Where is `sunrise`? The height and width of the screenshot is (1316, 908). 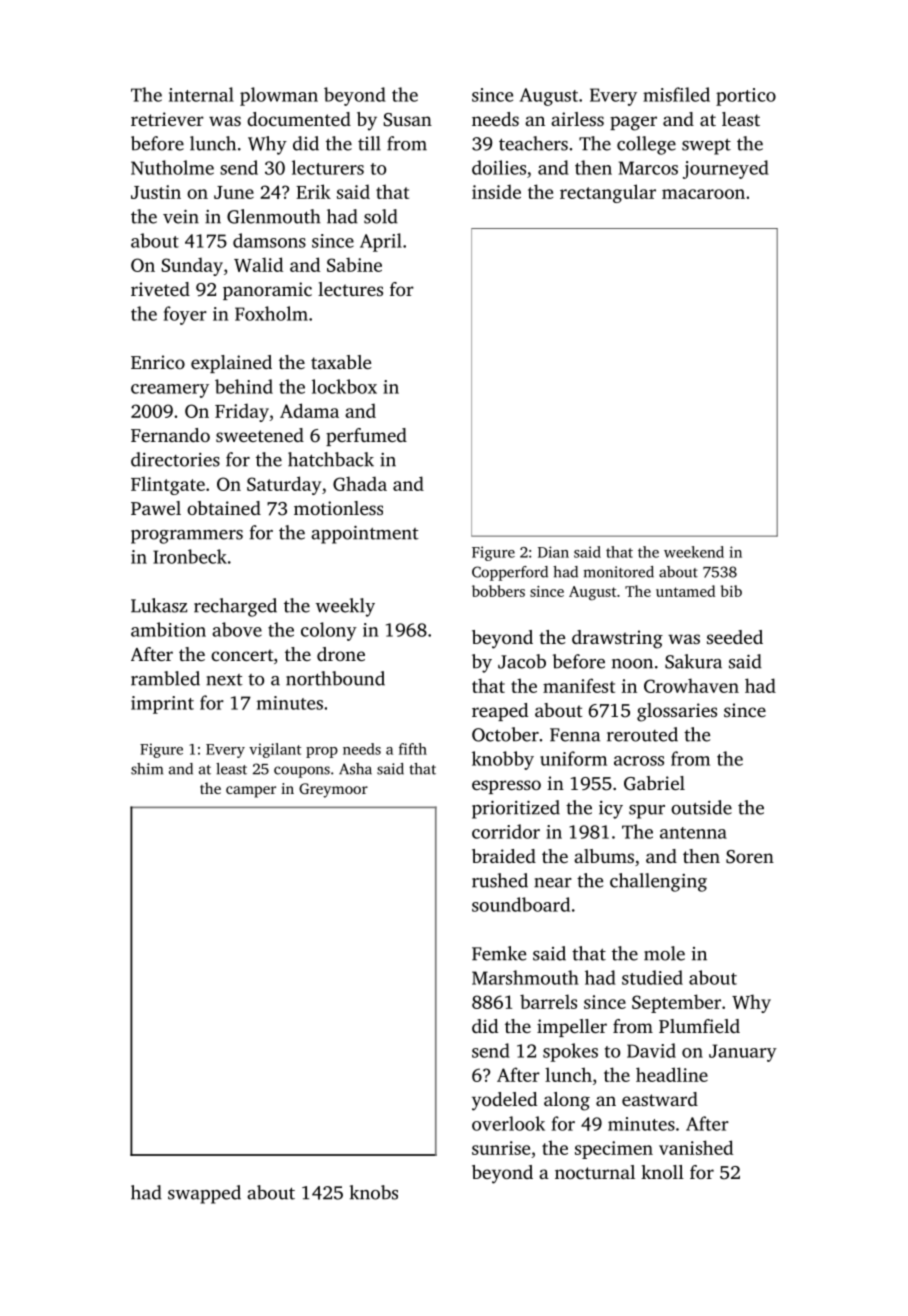
sunrise is located at coordinates (501, 1148).
